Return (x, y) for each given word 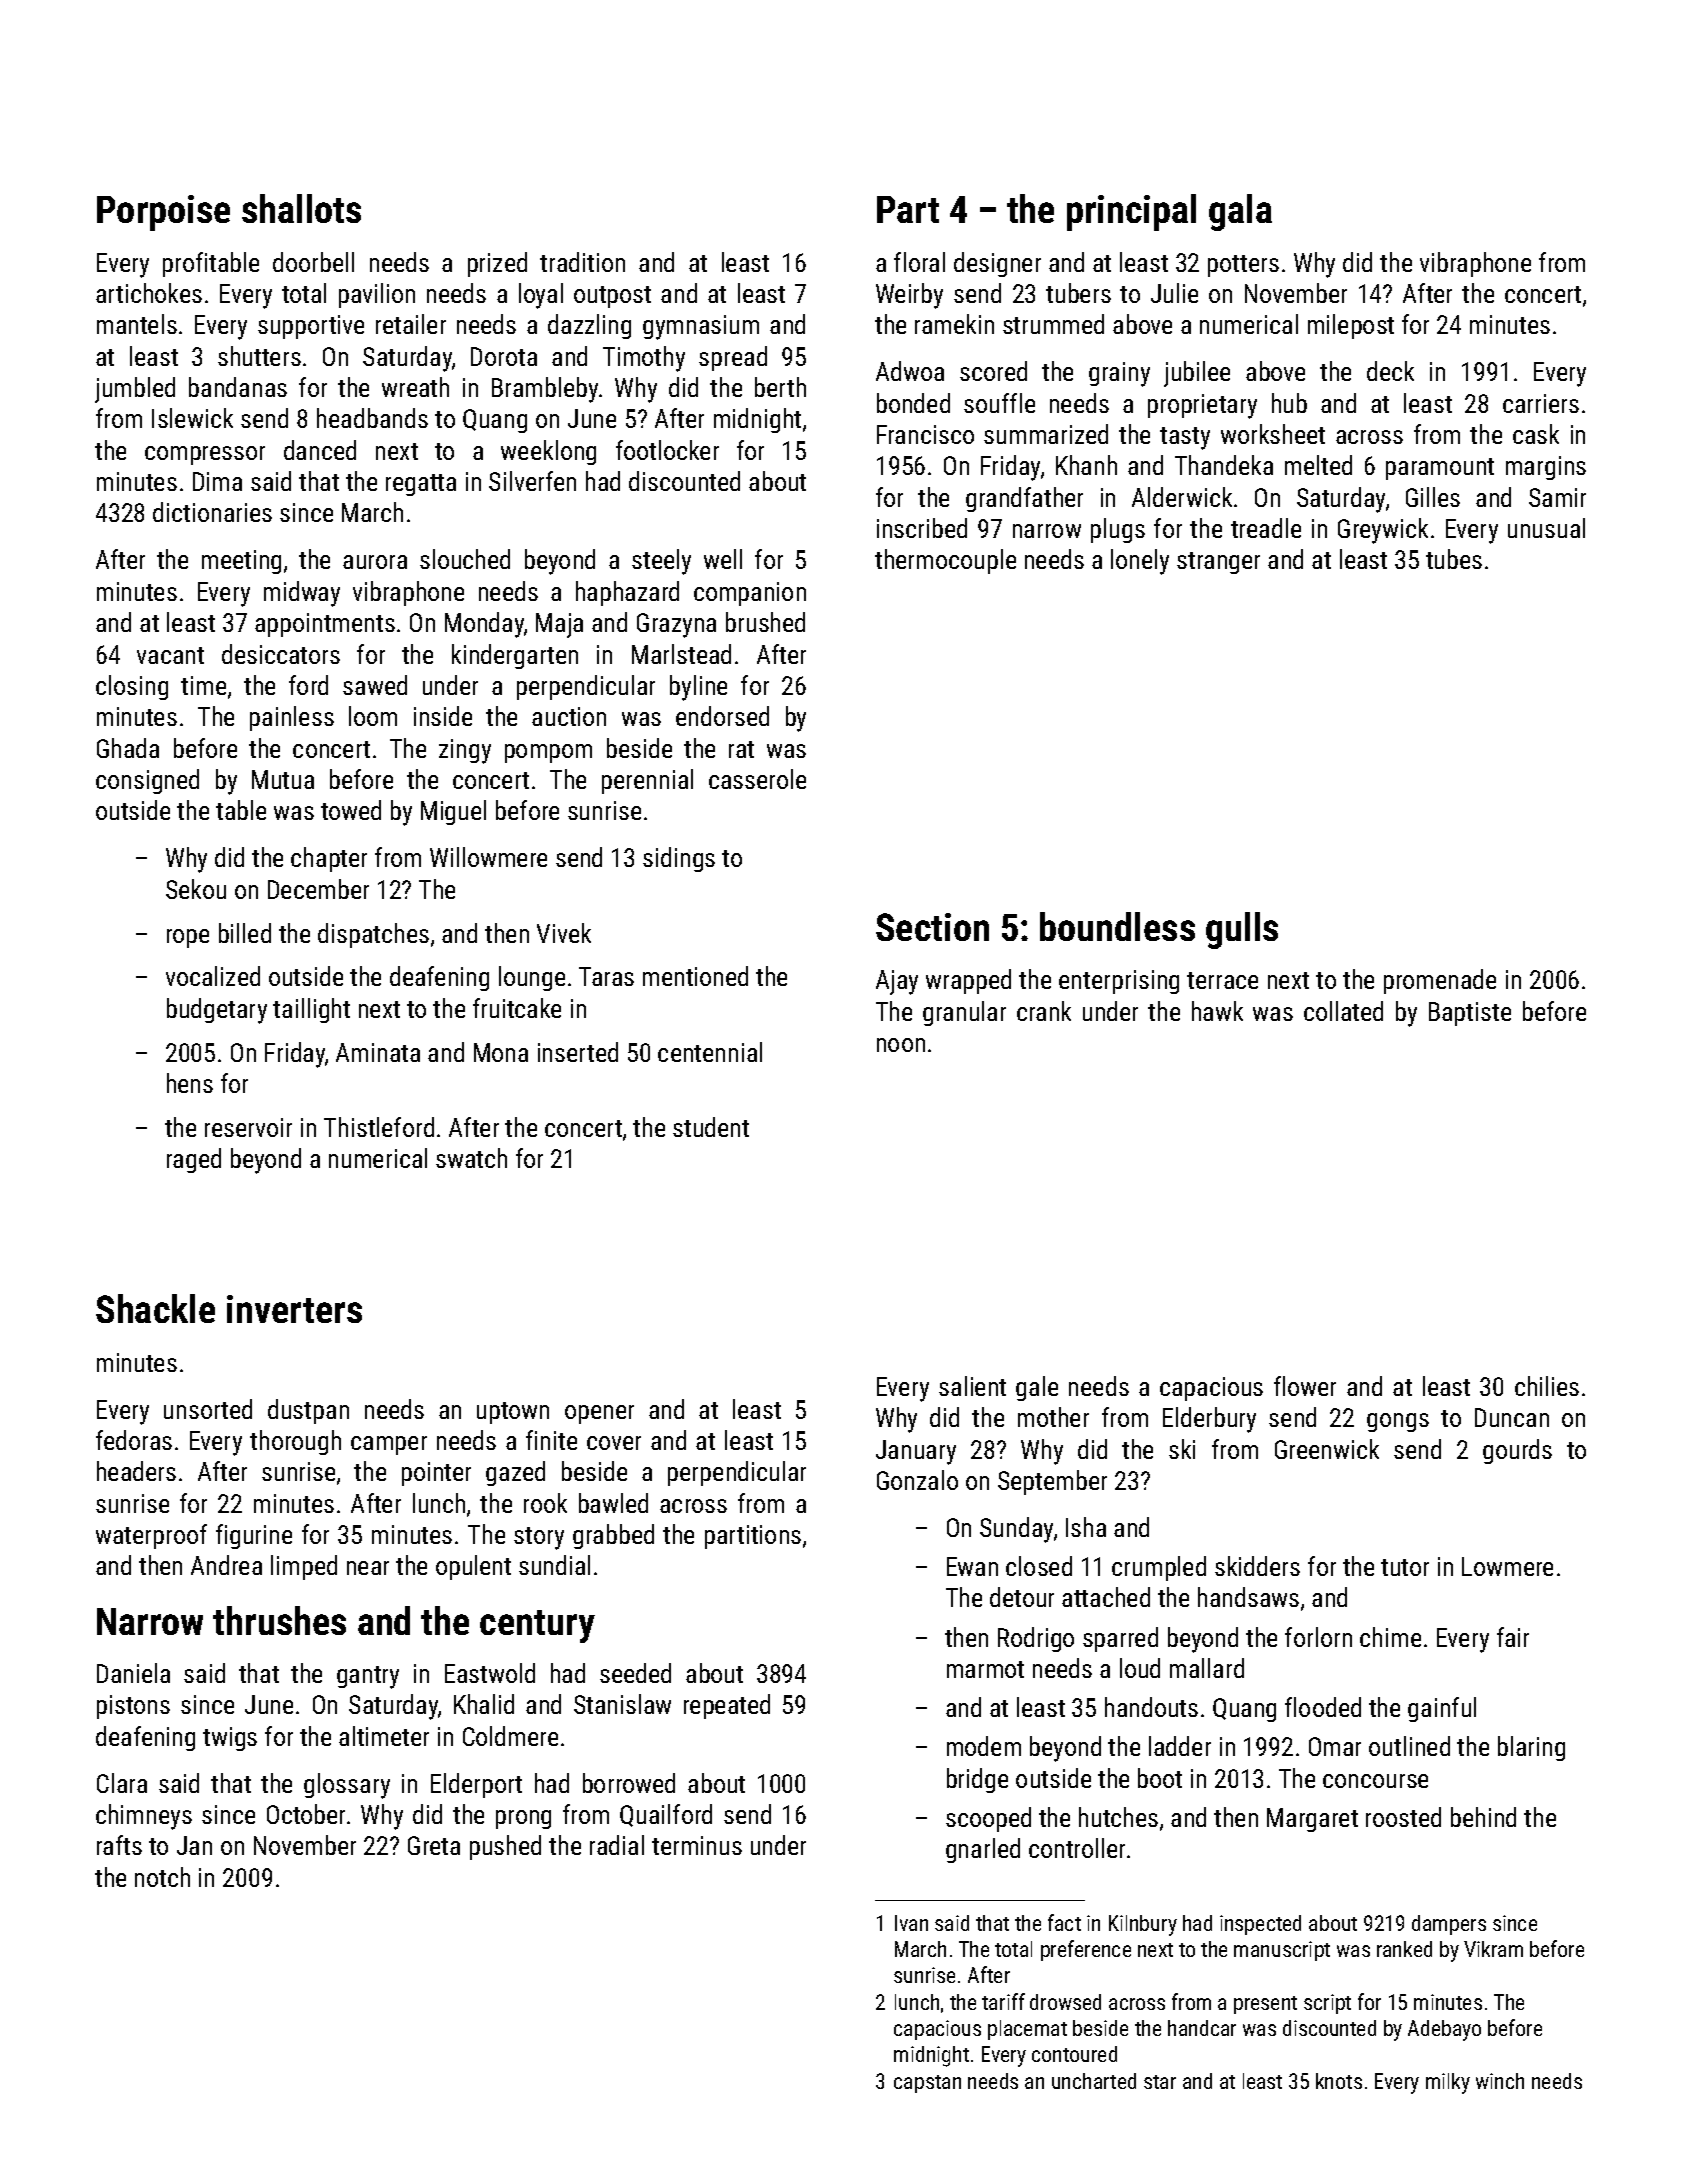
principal (1131, 212)
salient (972, 1386)
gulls (1242, 930)
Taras (606, 976)
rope (188, 938)
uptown (513, 1413)
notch (162, 1877)
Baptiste (1470, 1014)
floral (919, 262)
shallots (301, 208)
